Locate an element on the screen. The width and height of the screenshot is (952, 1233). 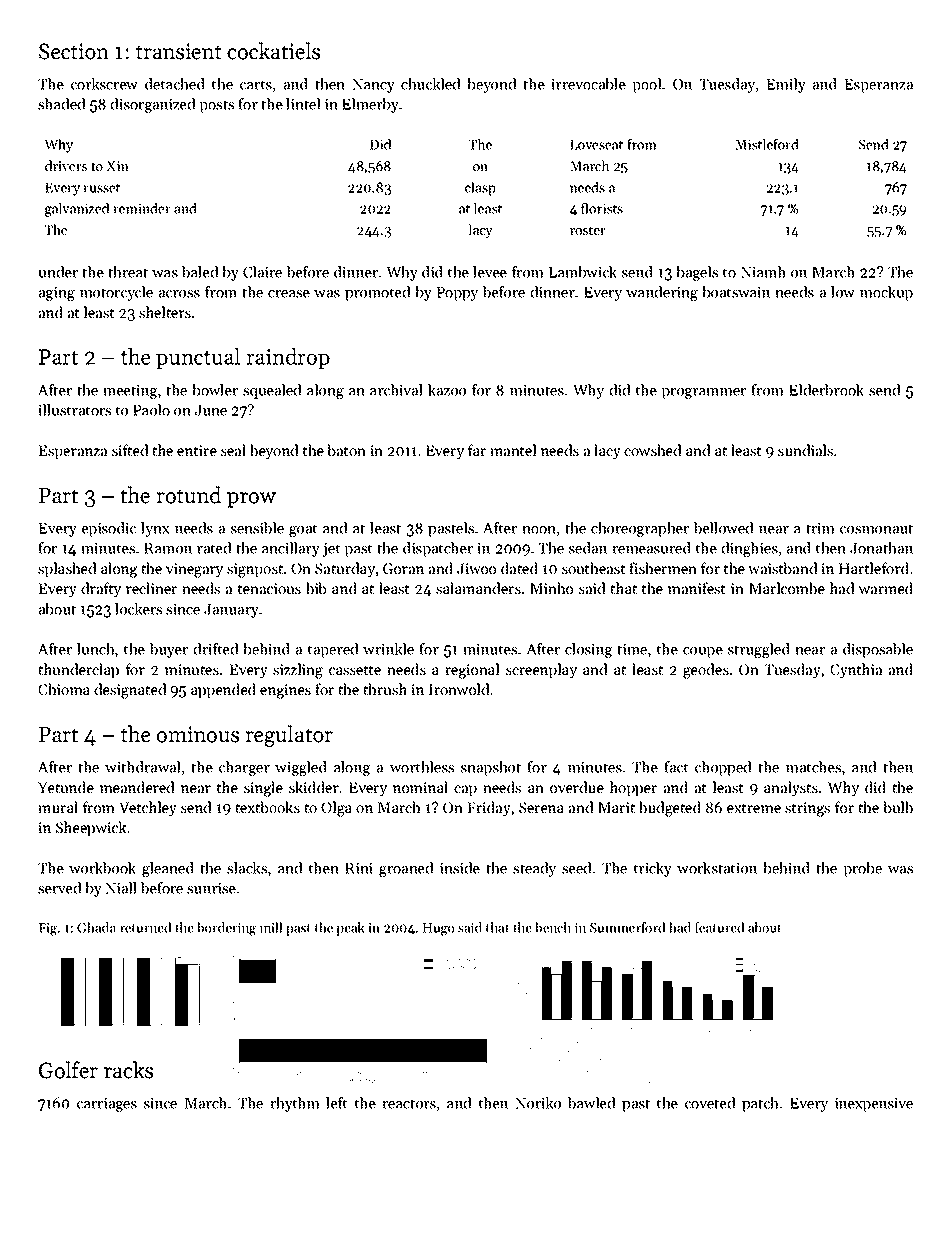
programmer is located at coordinates (703, 393).
